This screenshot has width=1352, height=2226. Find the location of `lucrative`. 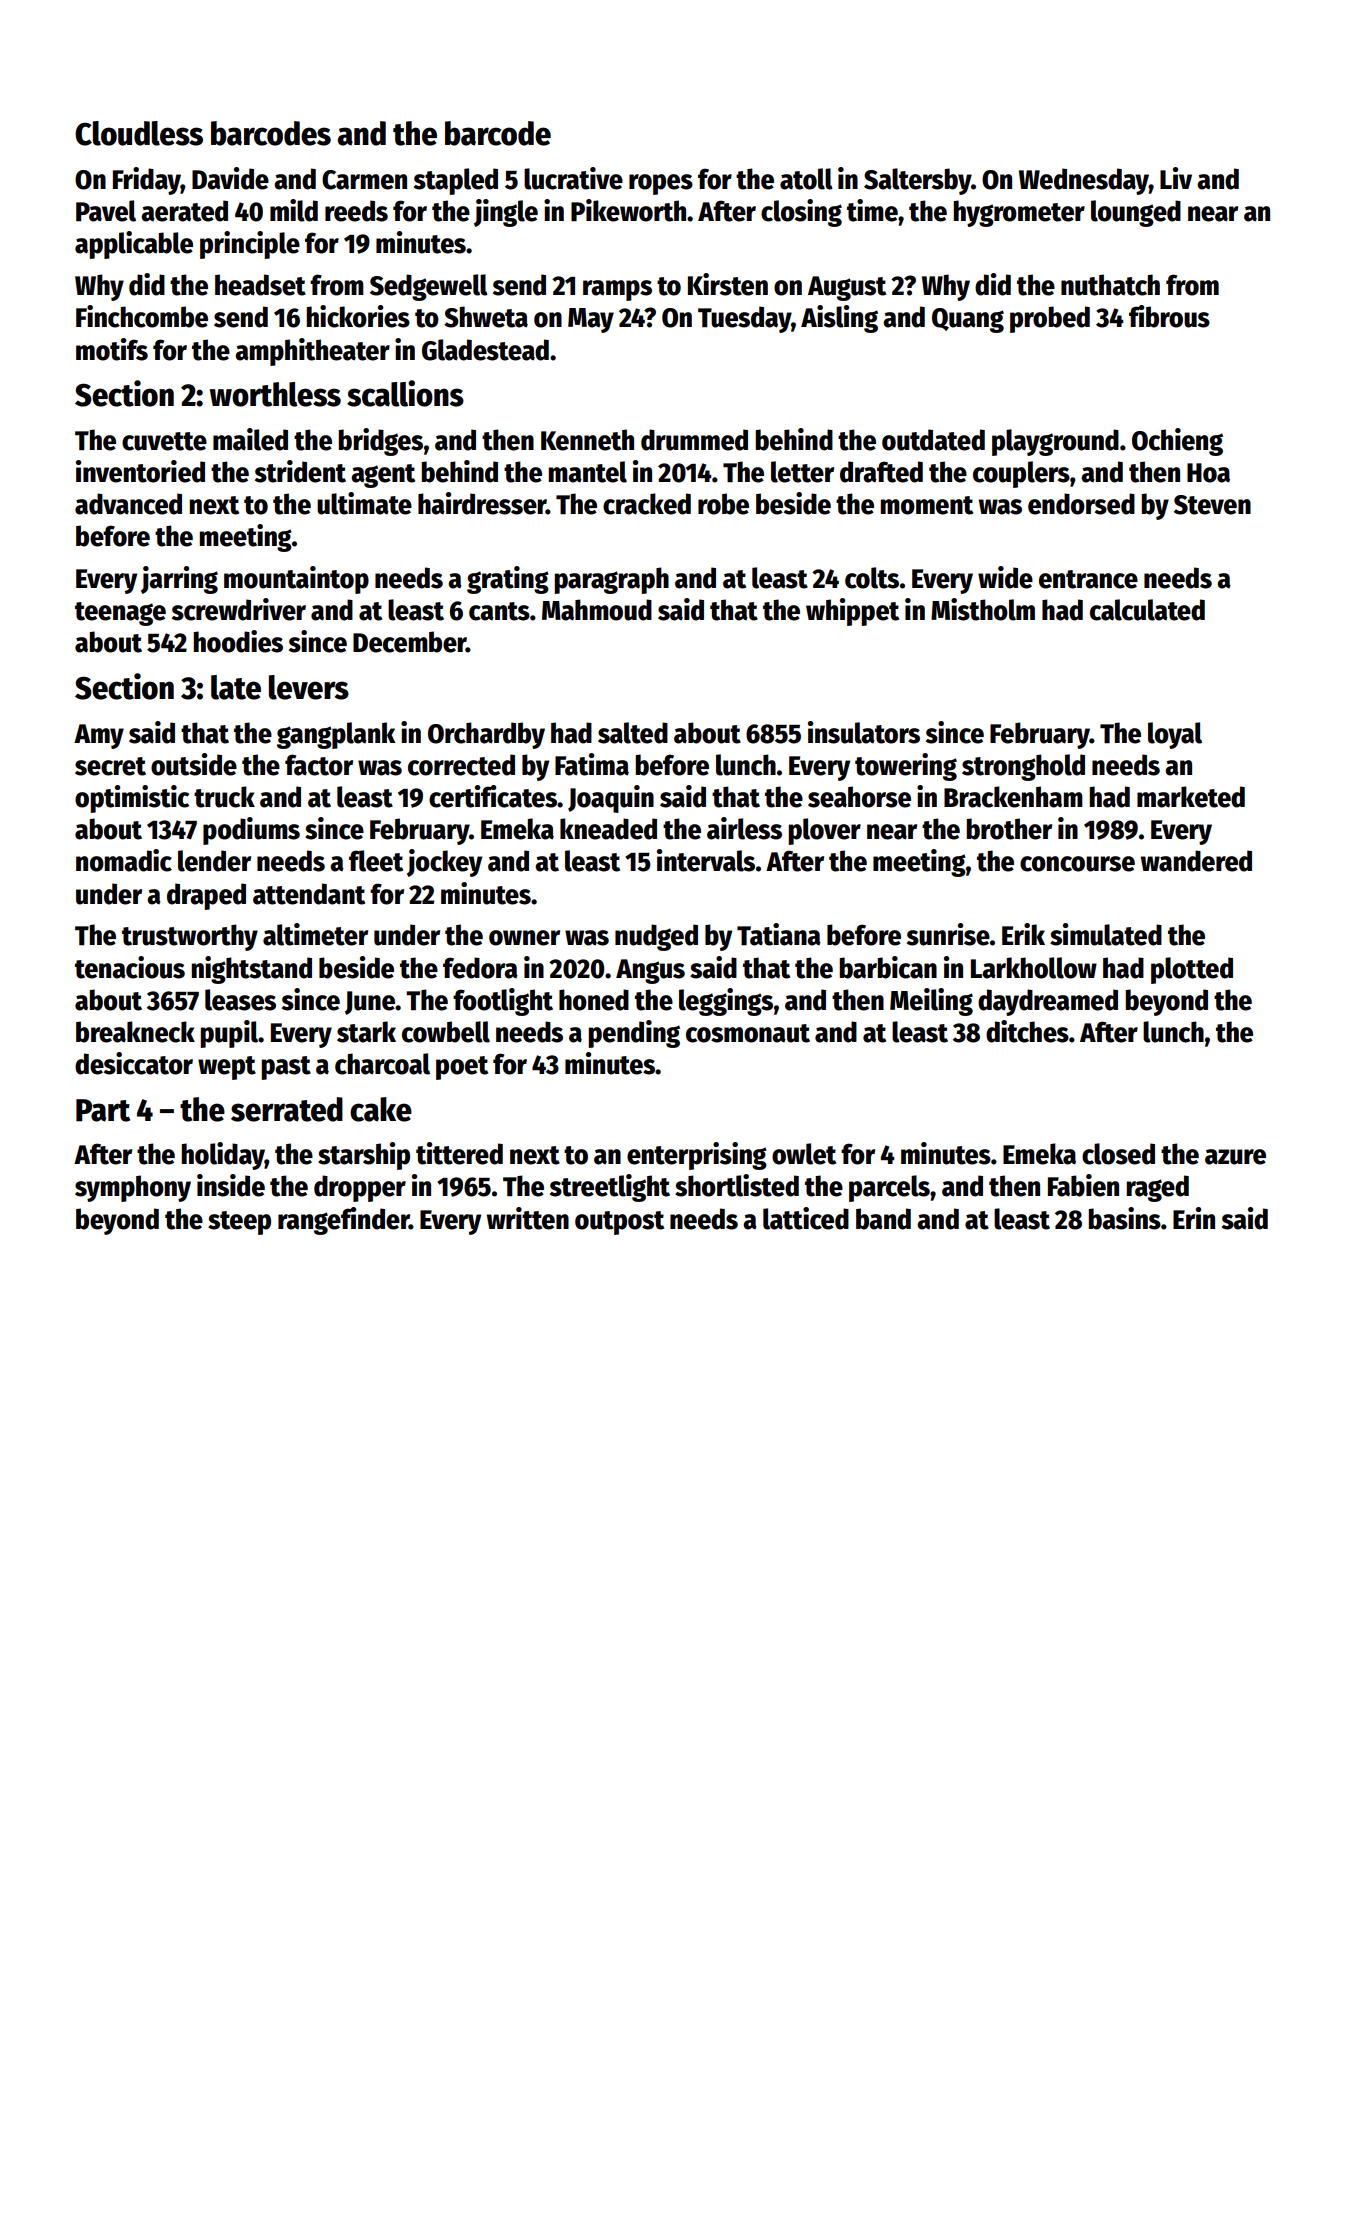

lucrative is located at coordinates (573, 178).
